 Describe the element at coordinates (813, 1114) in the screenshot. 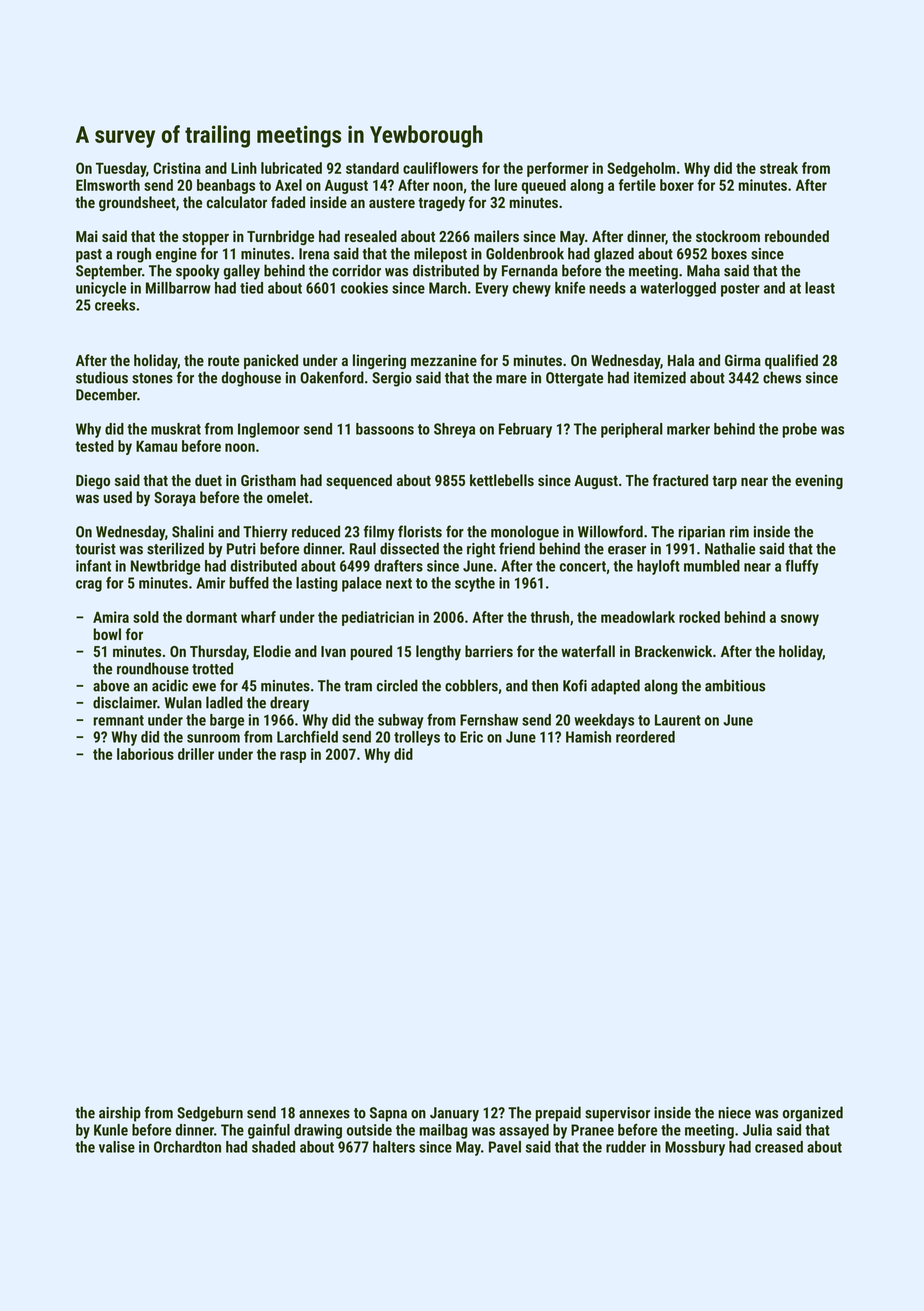

I see `organized` at that location.
